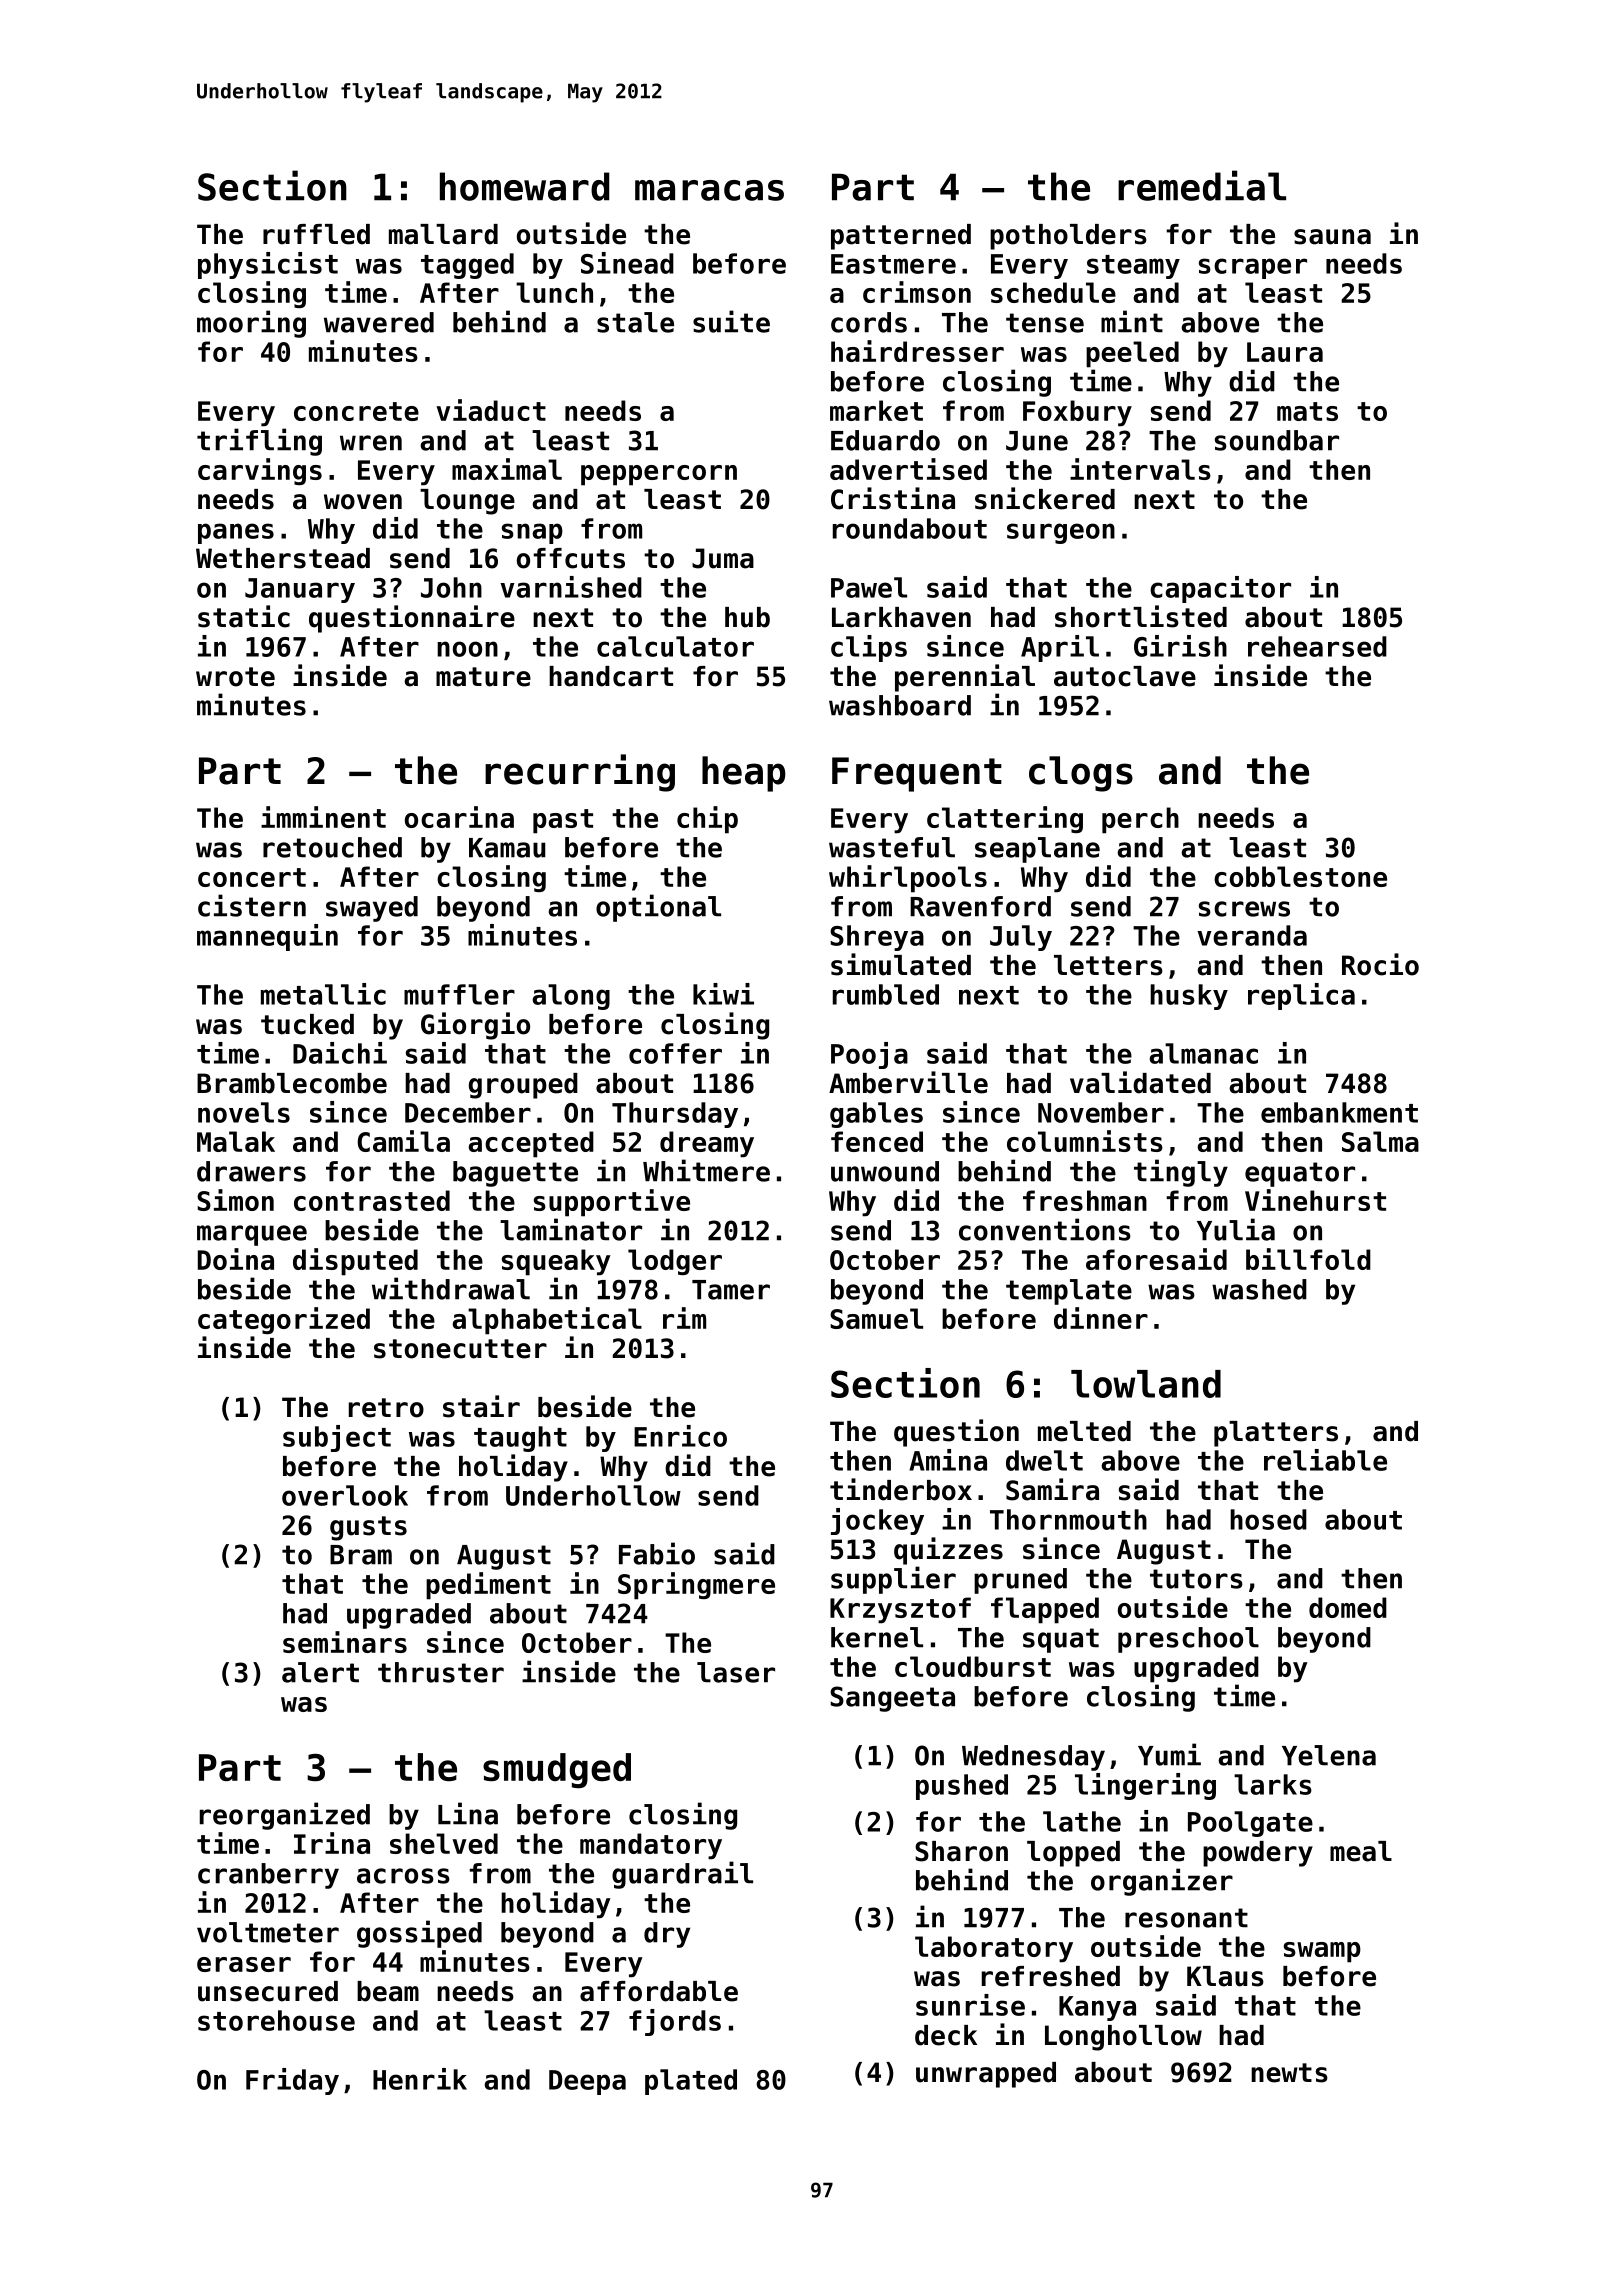 Image resolution: width=1620 pixels, height=2292 pixels. I want to click on clips, so click(869, 648).
